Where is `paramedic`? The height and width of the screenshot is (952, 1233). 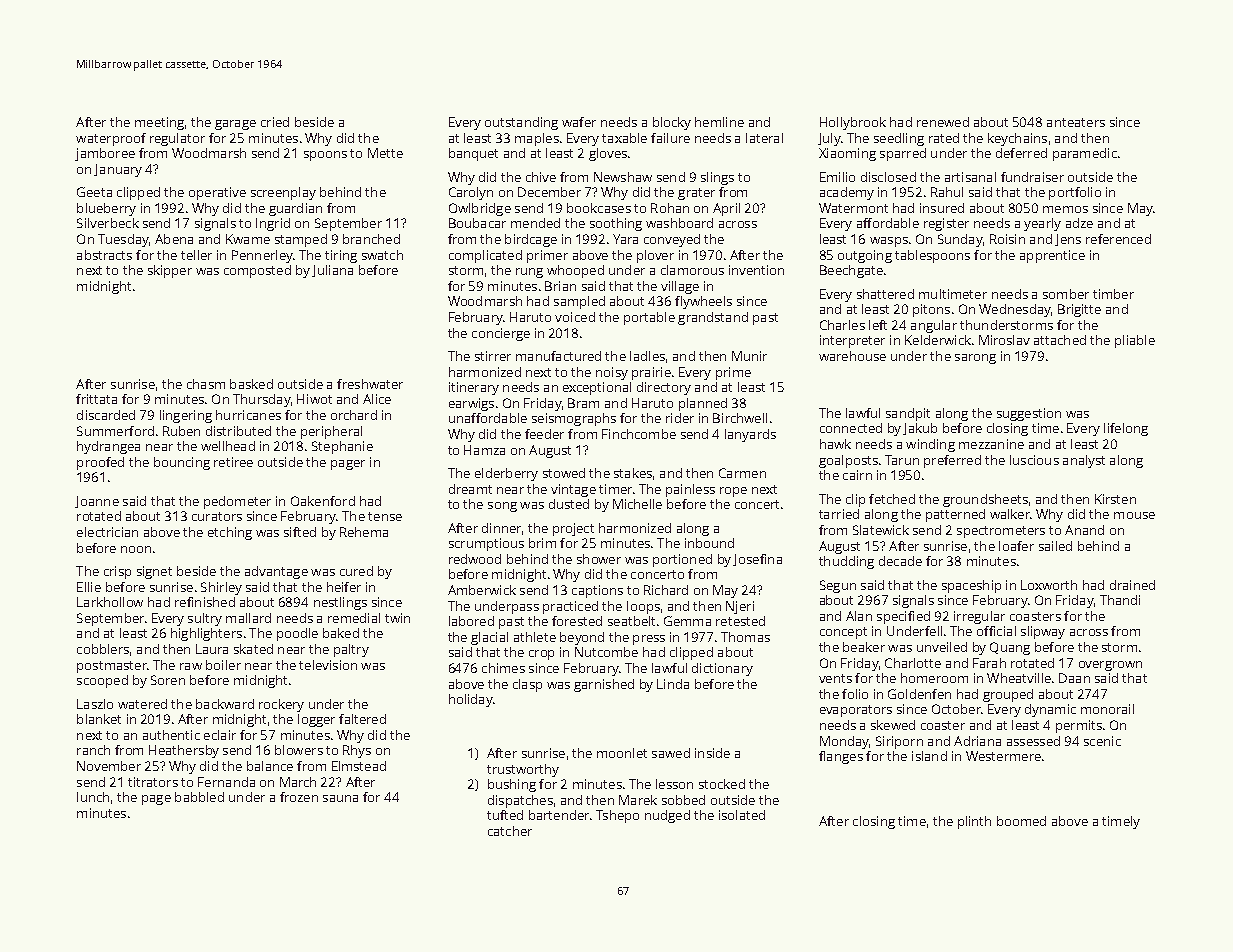 paramedic is located at coordinates (1085, 154).
